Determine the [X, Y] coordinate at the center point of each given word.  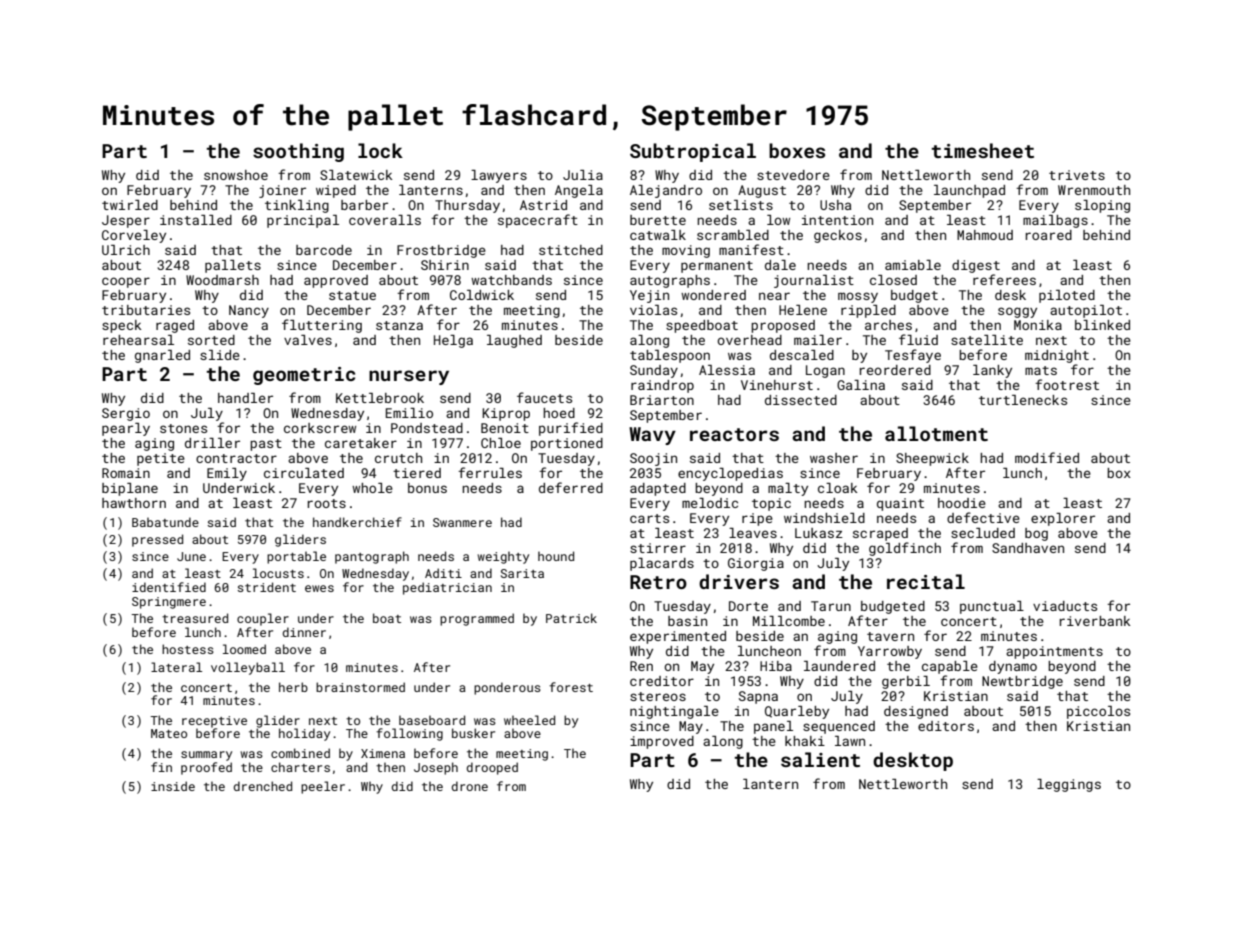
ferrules [490, 472]
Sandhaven [1028, 548]
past [266, 445]
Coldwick [482, 295]
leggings [1069, 785]
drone [470, 786]
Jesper [126, 221]
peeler [323, 787]
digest [976, 266]
